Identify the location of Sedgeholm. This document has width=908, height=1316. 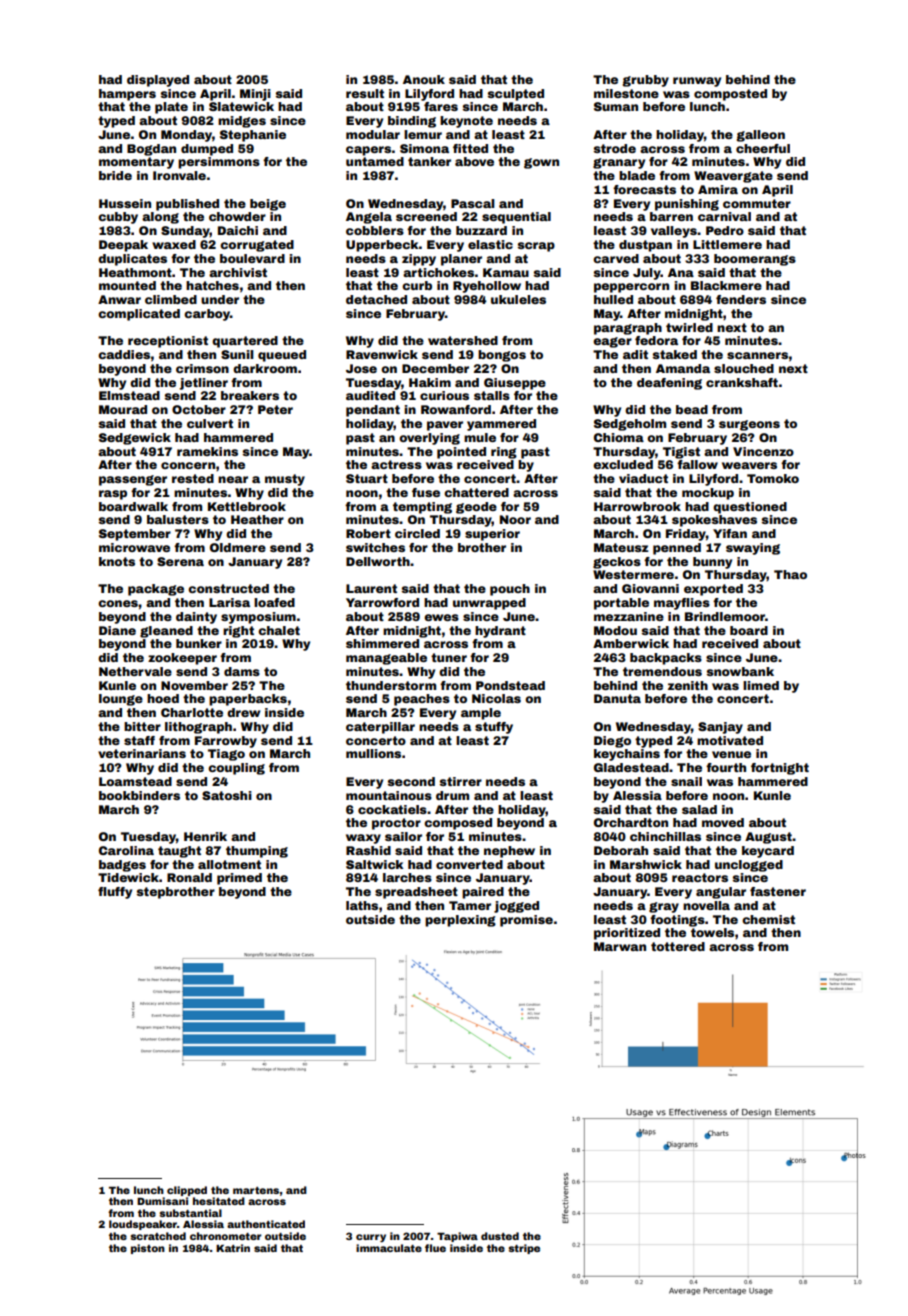
(630, 425).
